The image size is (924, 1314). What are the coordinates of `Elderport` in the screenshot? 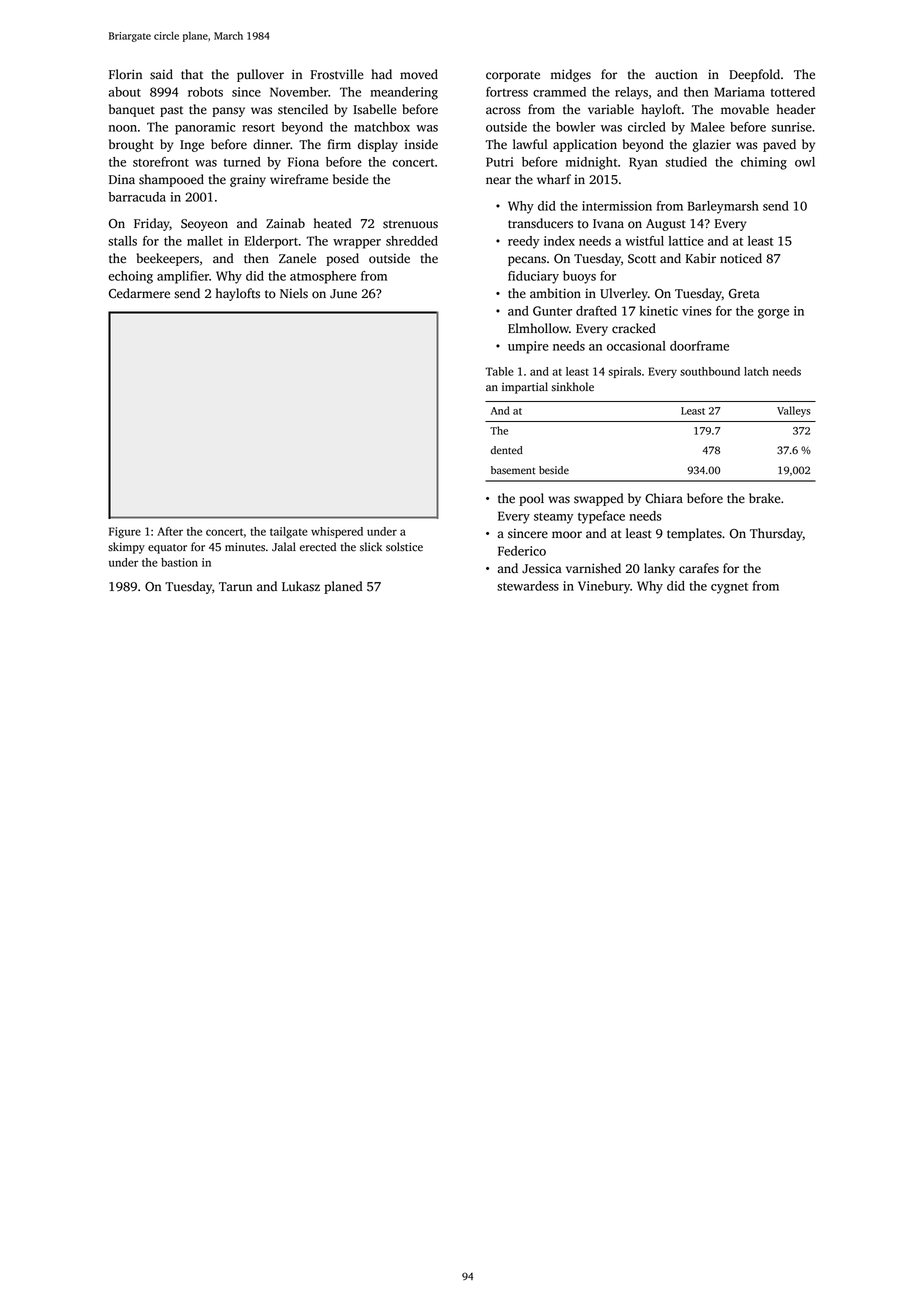 It's located at (271, 242).
